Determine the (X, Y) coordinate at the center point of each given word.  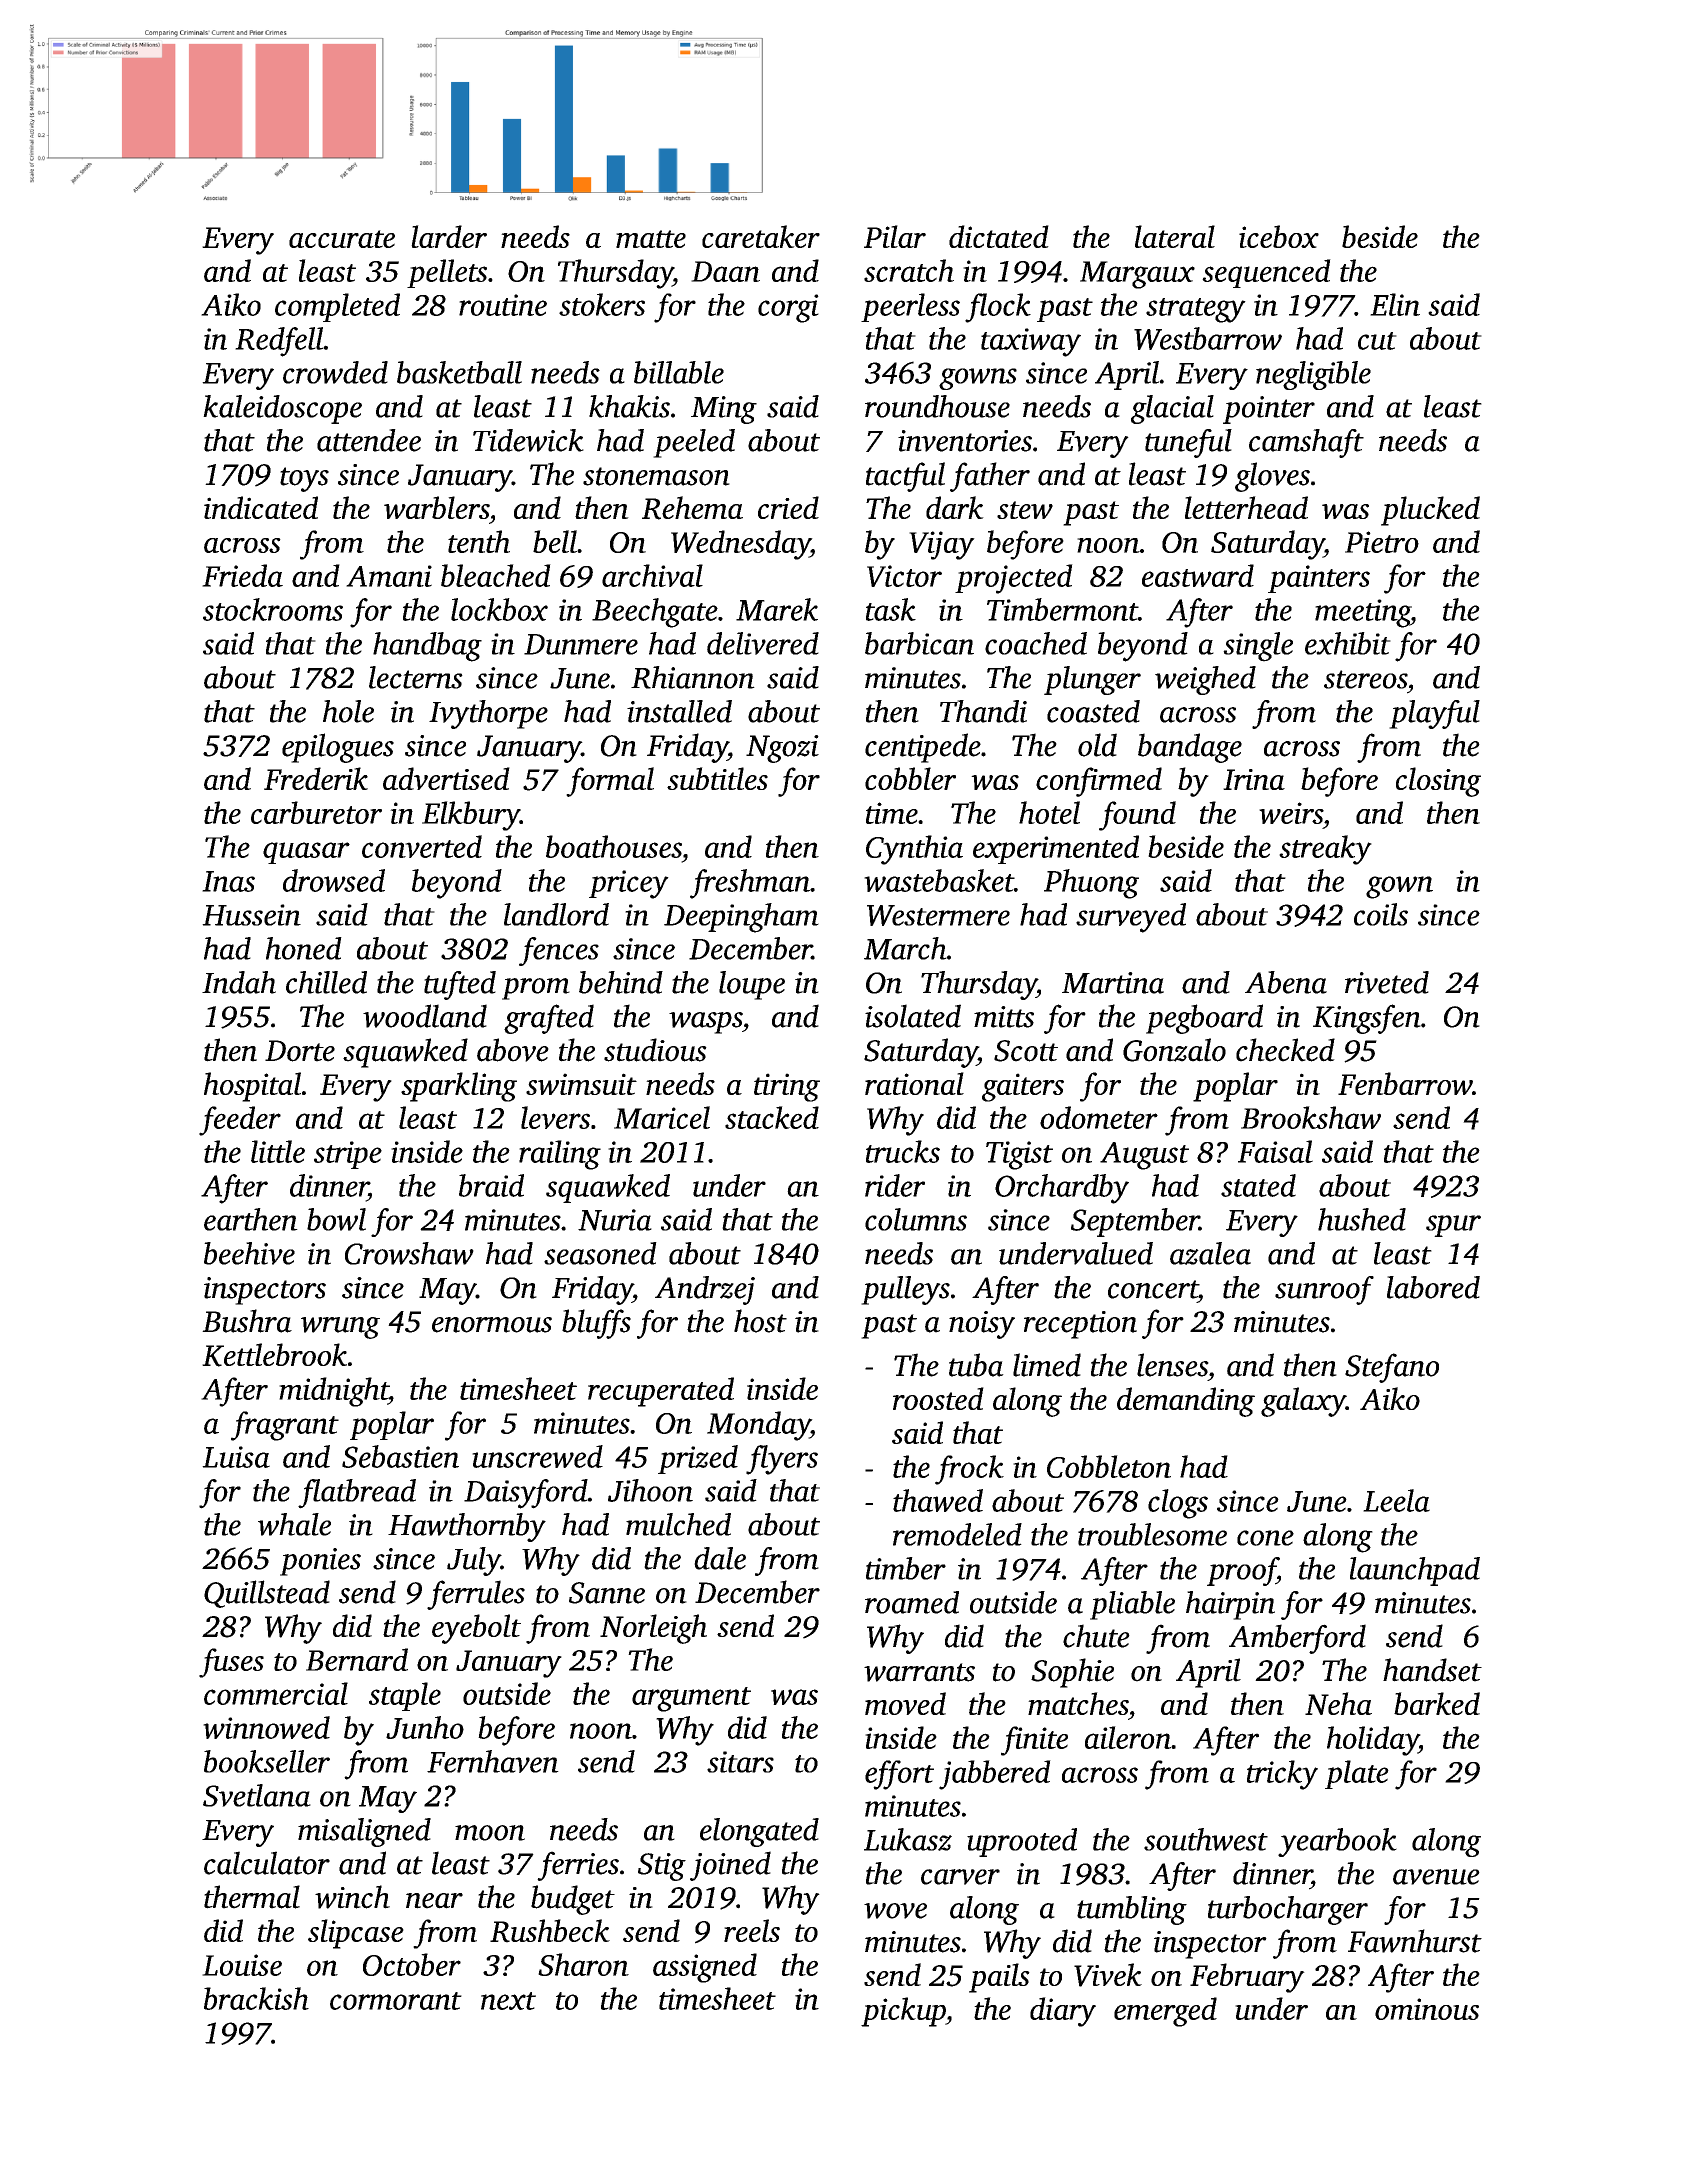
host (760, 1321)
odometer (1099, 1117)
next (508, 2001)
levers (555, 1117)
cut (1377, 341)
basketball (459, 372)
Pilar (895, 236)
